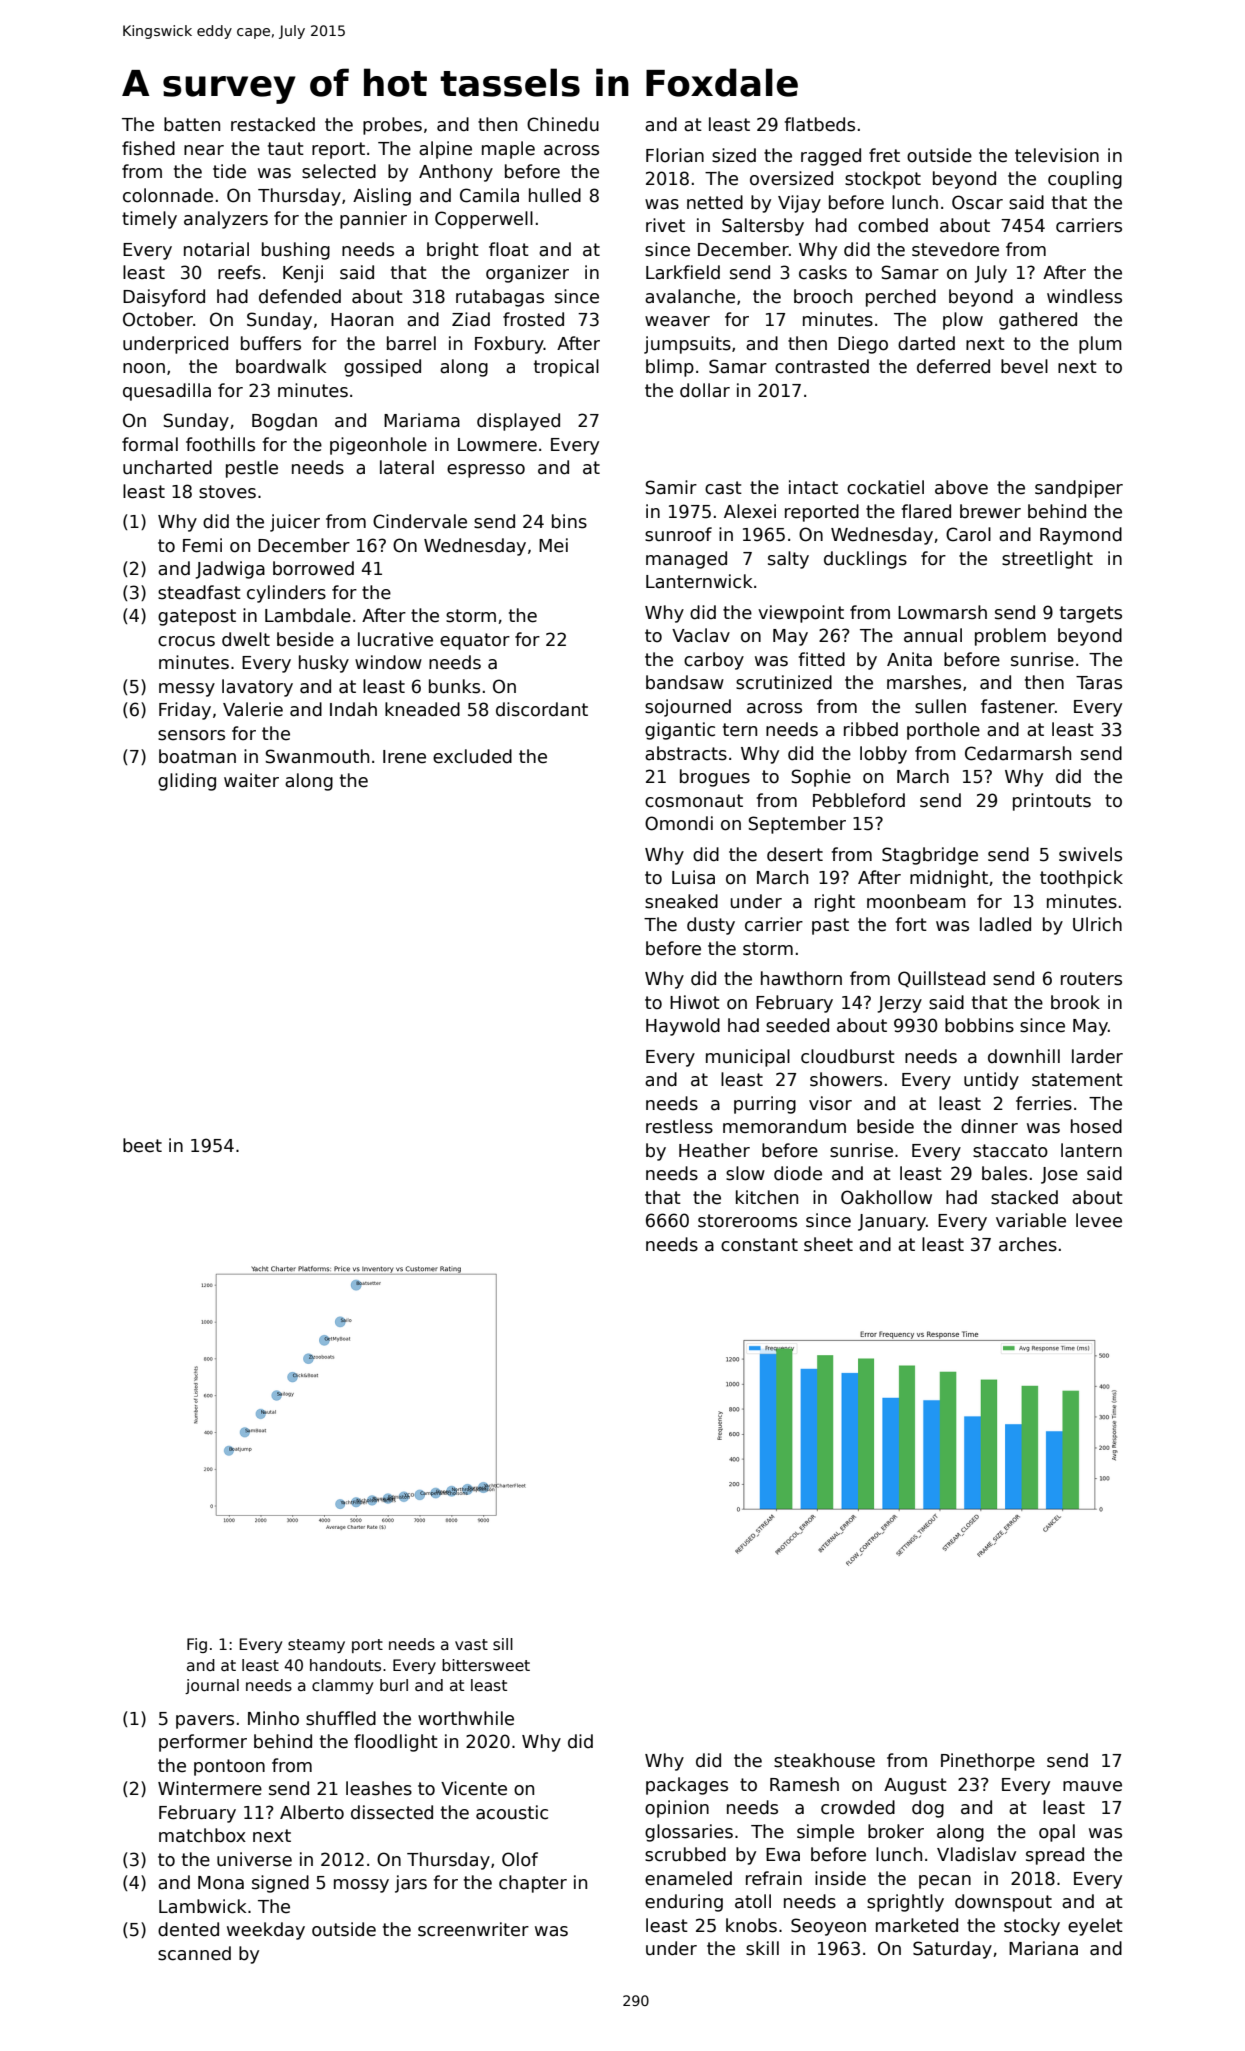 The width and height of the page is (1245, 2051). What do you see at coordinates (142, 1145) in the page?
I see `beet` at bounding box center [142, 1145].
